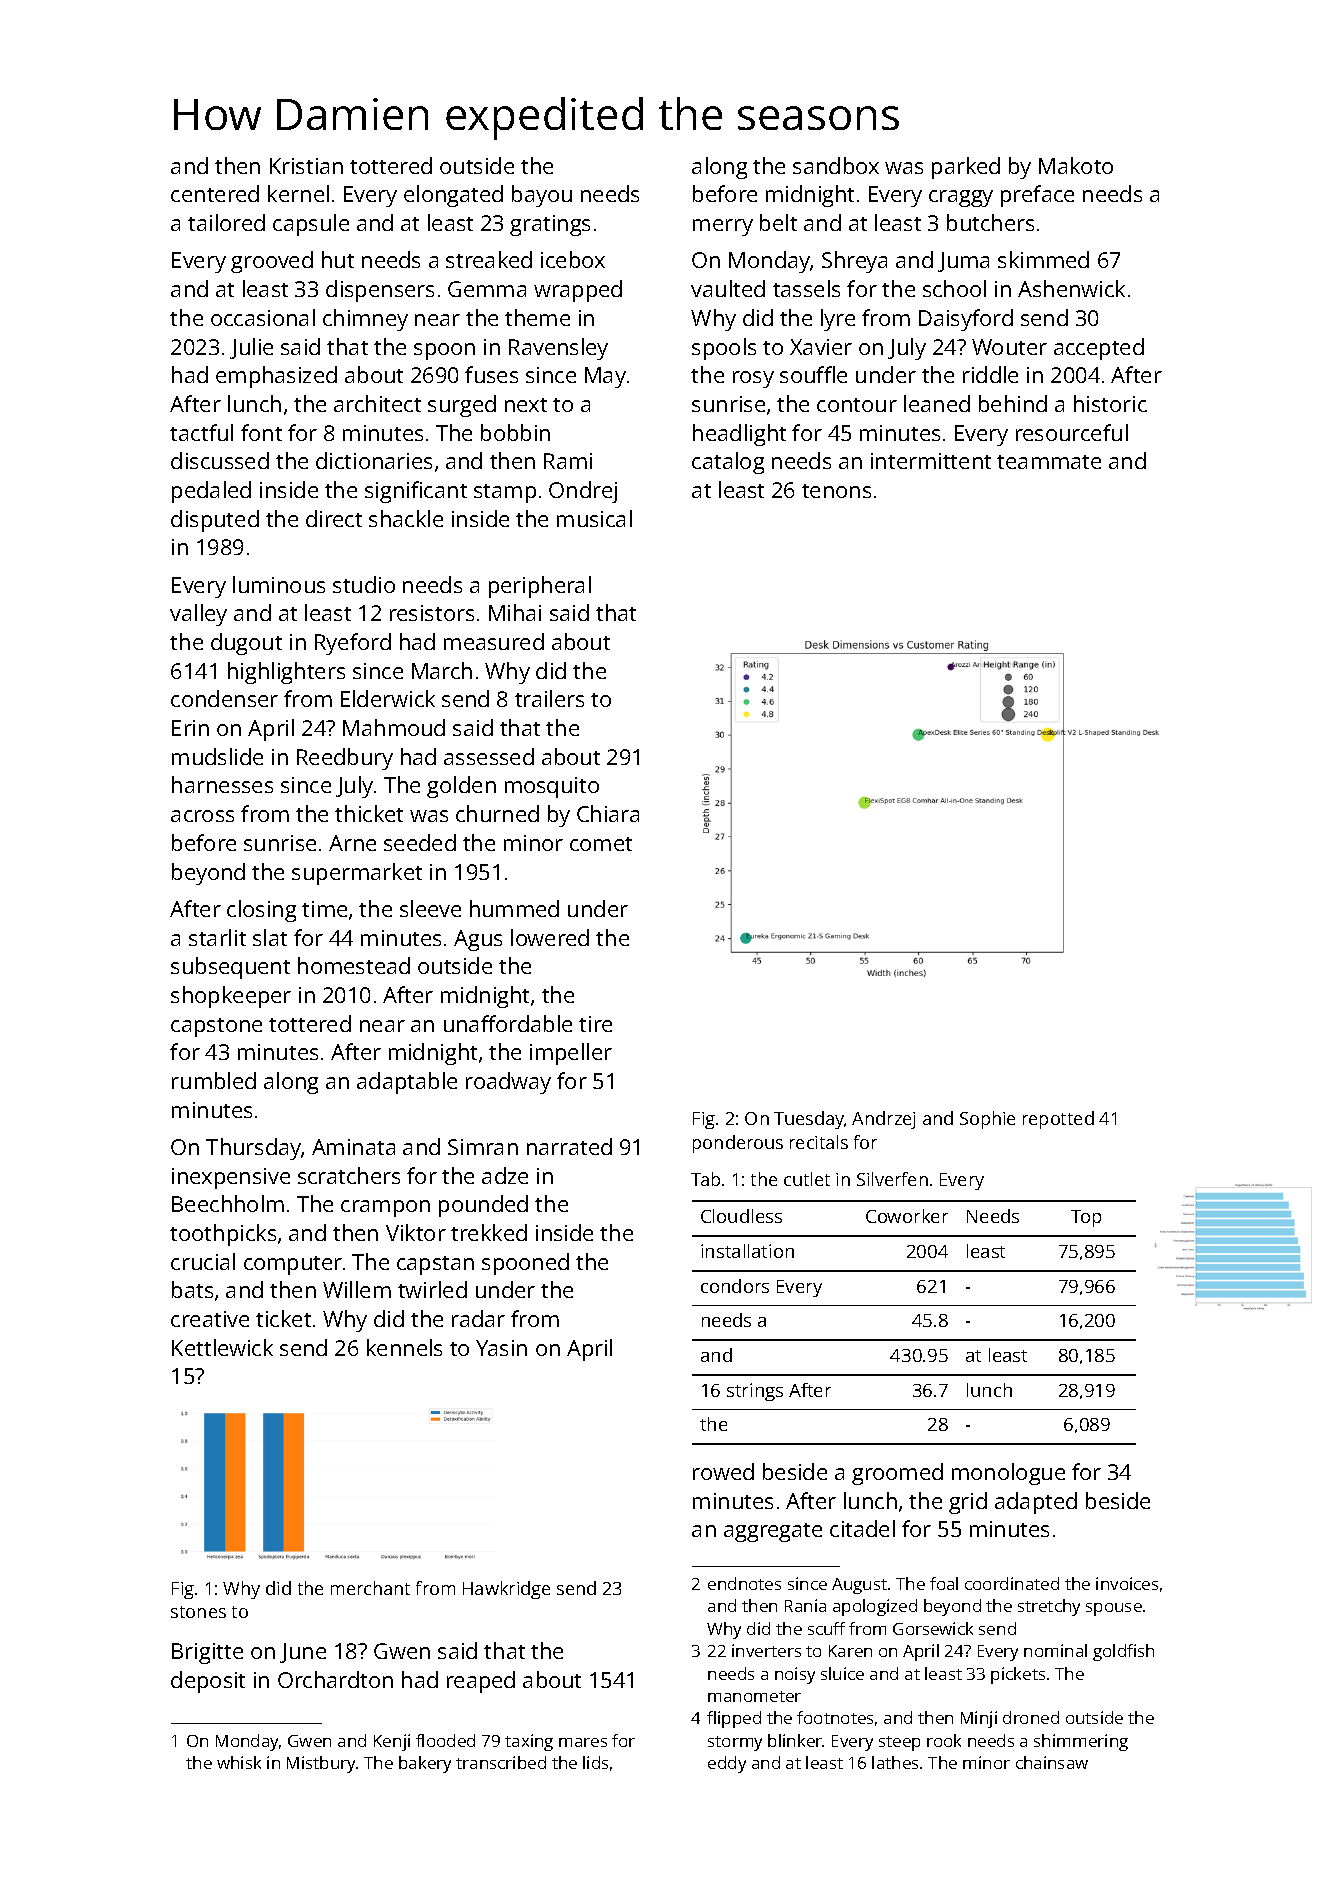  I want to click on Viktor, so click(416, 1232).
